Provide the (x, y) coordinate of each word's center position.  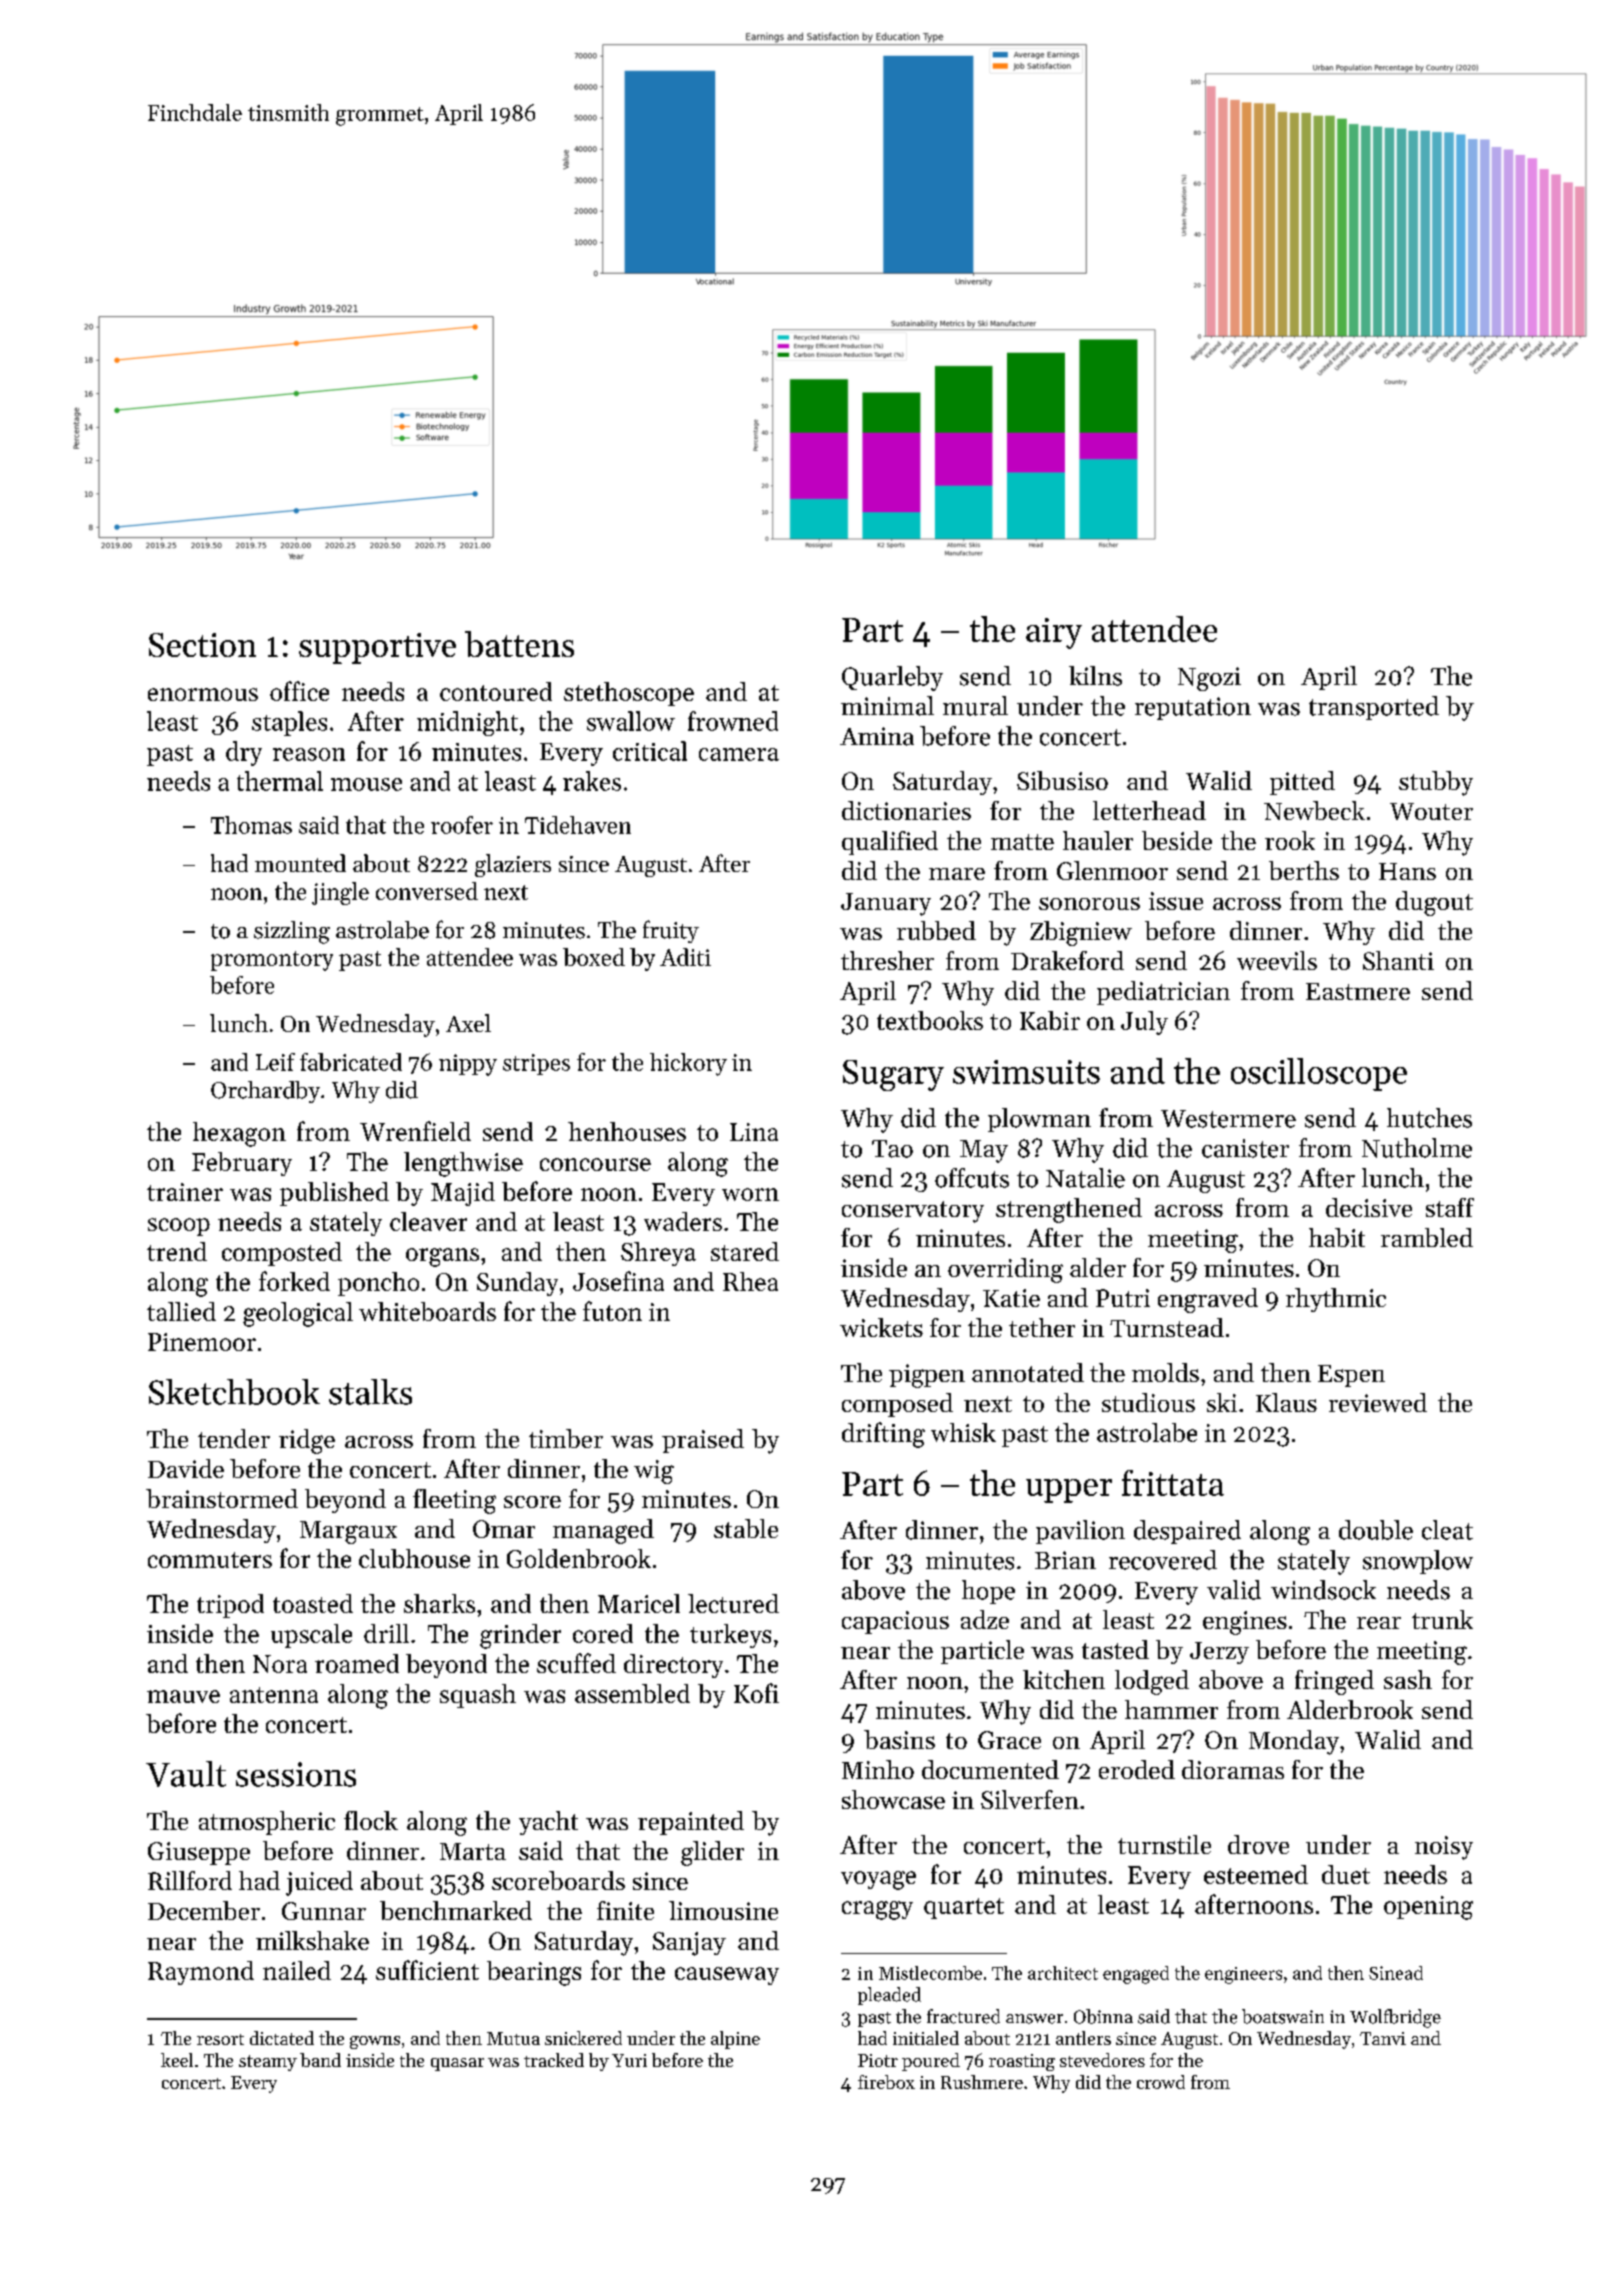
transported (1374, 708)
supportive (377, 648)
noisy (1444, 1848)
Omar (504, 1529)
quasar (457, 2064)
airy (1054, 633)
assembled (632, 1693)
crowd (1161, 2082)
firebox (886, 2082)
